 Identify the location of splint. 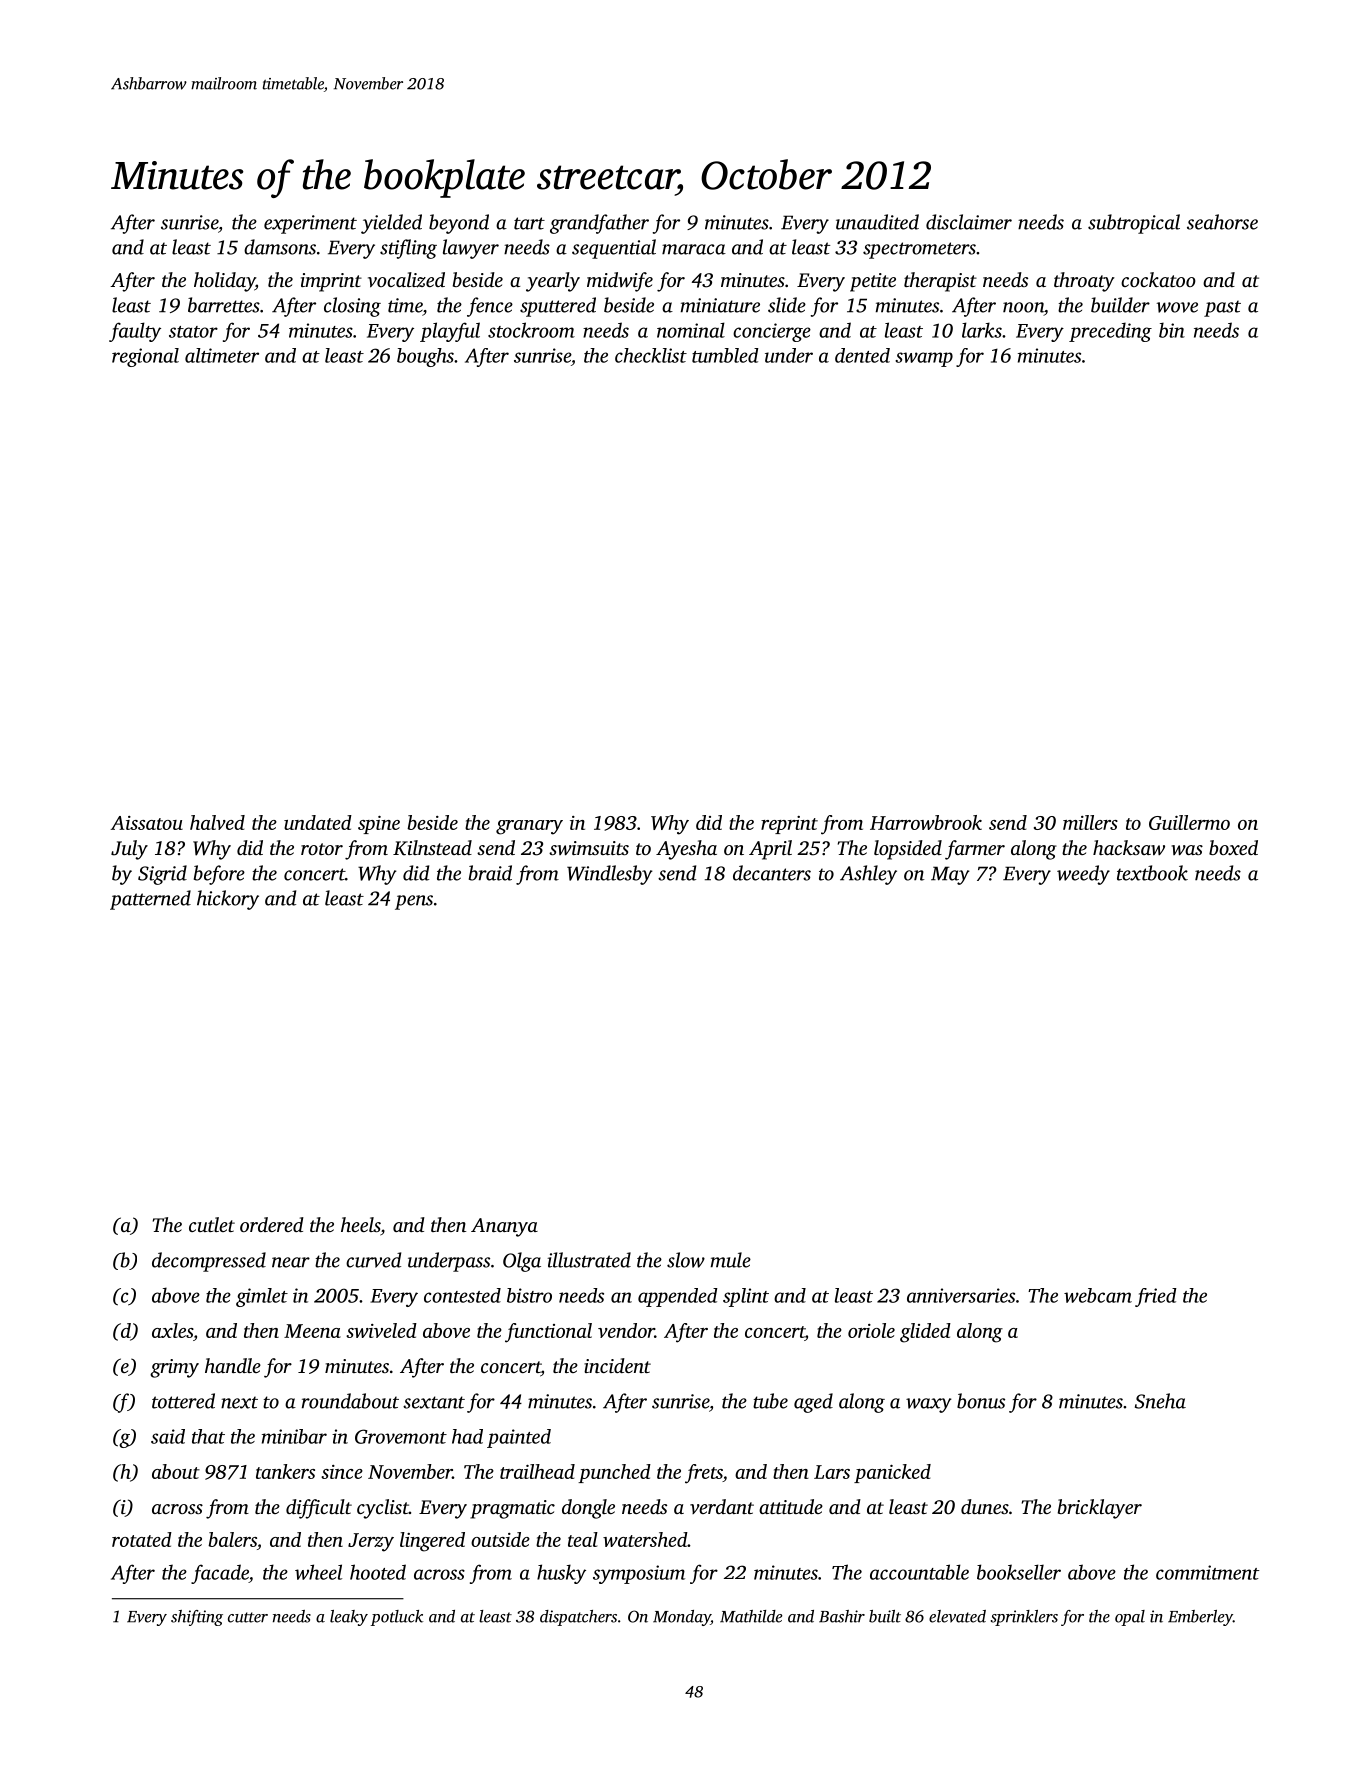
(746, 1297).
